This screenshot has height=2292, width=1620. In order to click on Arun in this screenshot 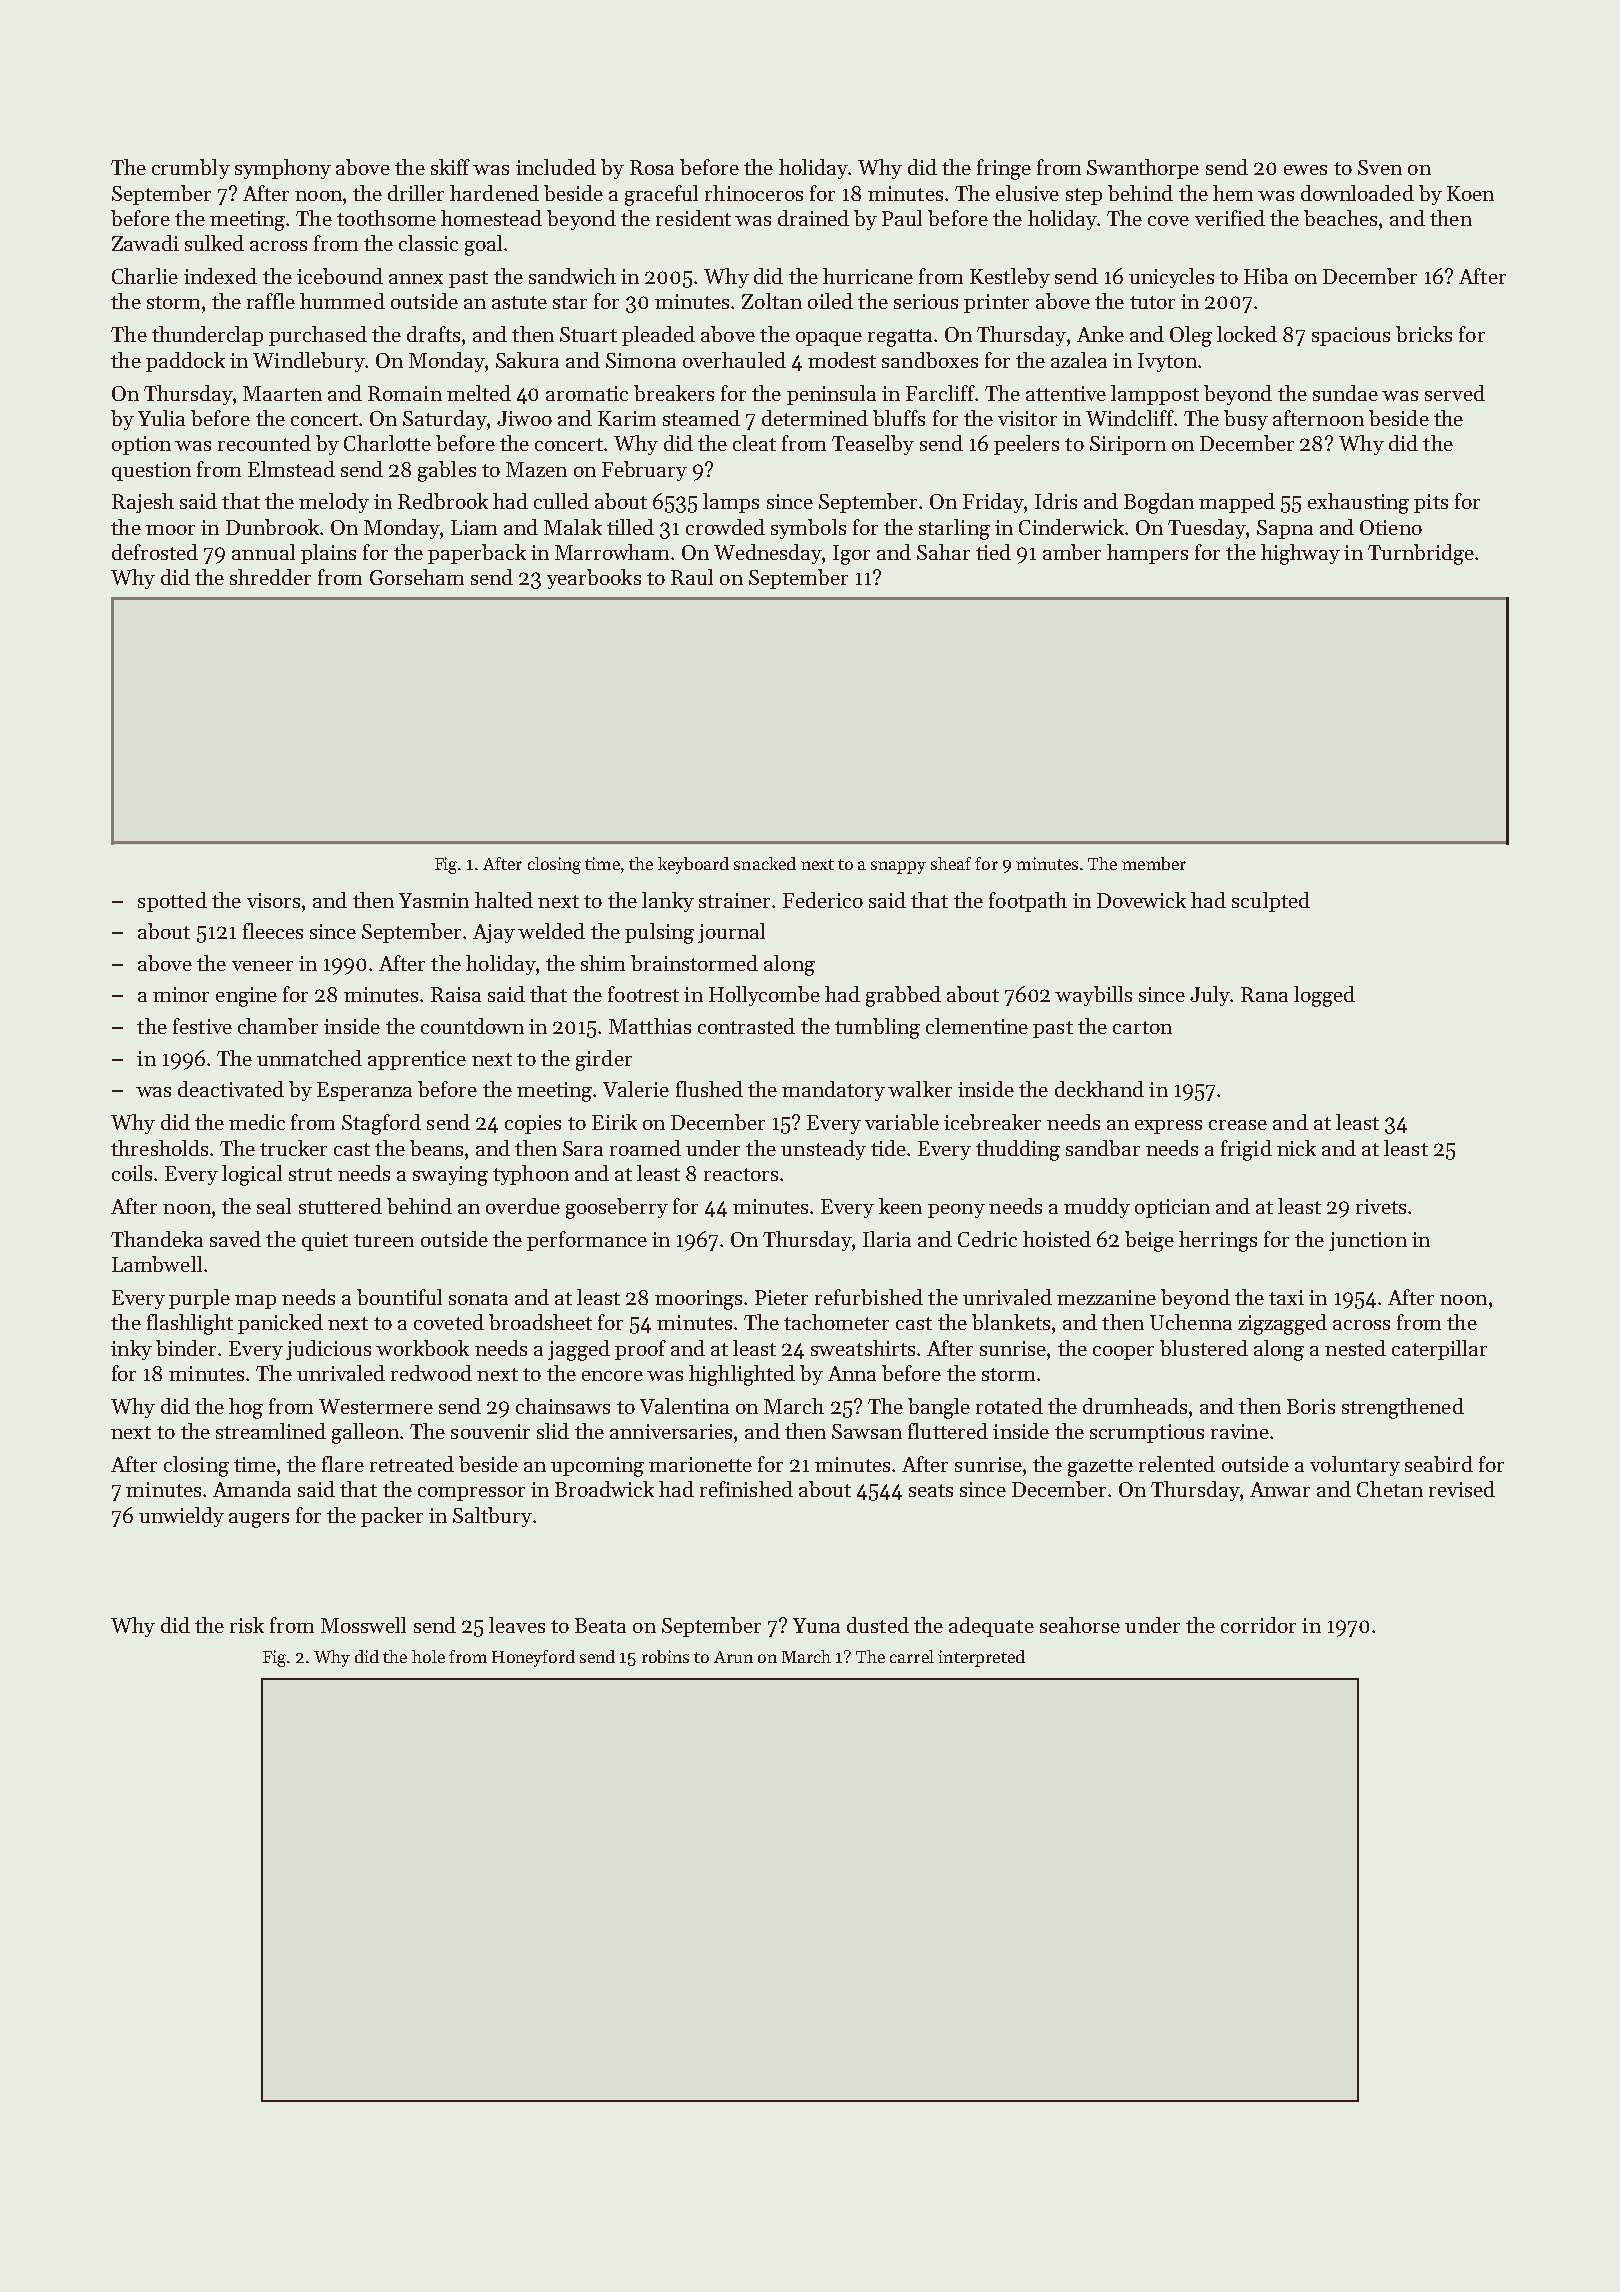, I will do `click(733, 1657)`.
